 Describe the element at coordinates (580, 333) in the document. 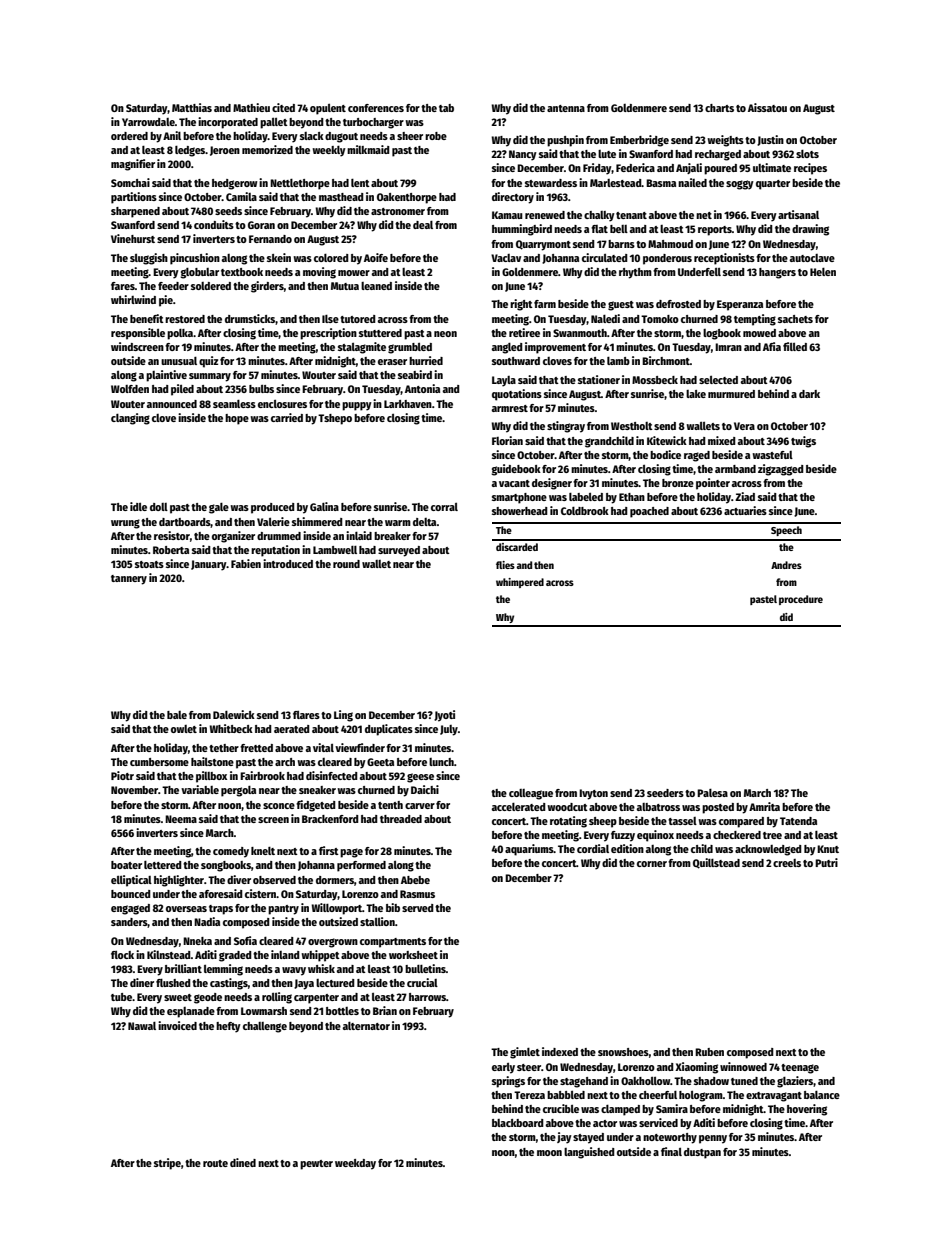

I see `Swanmouth` at that location.
